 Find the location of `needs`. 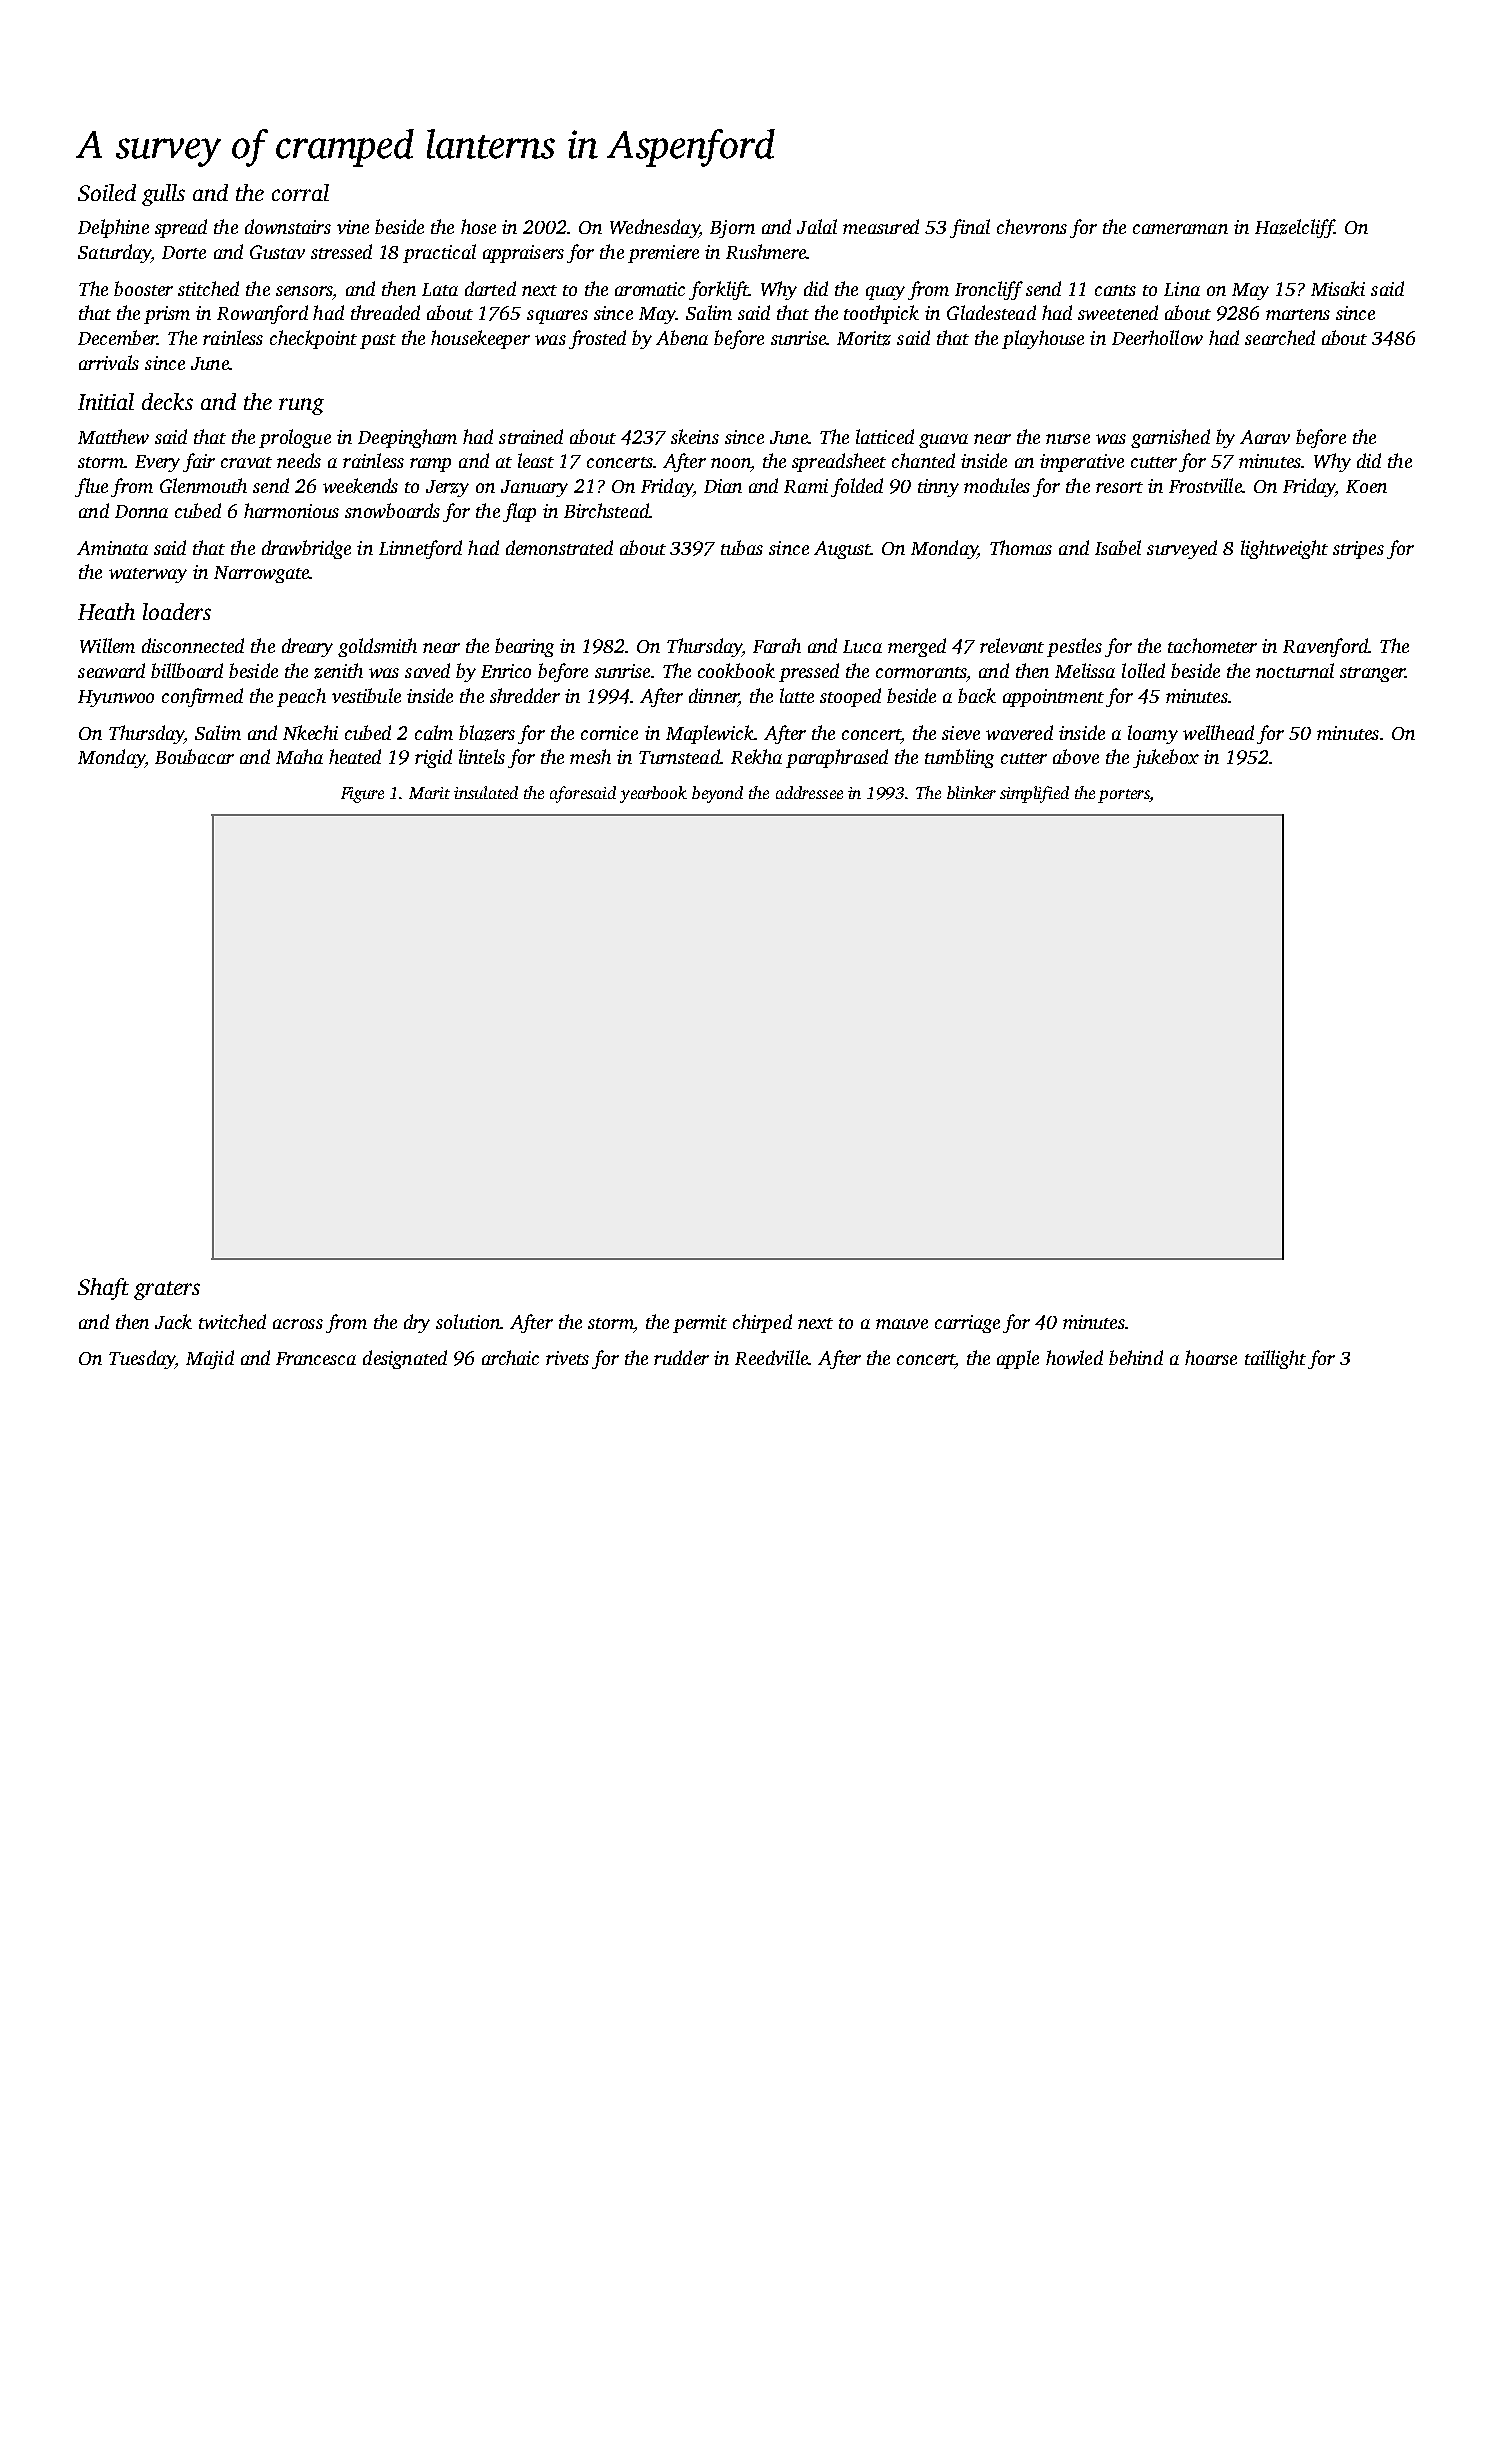

needs is located at coordinates (299, 460).
